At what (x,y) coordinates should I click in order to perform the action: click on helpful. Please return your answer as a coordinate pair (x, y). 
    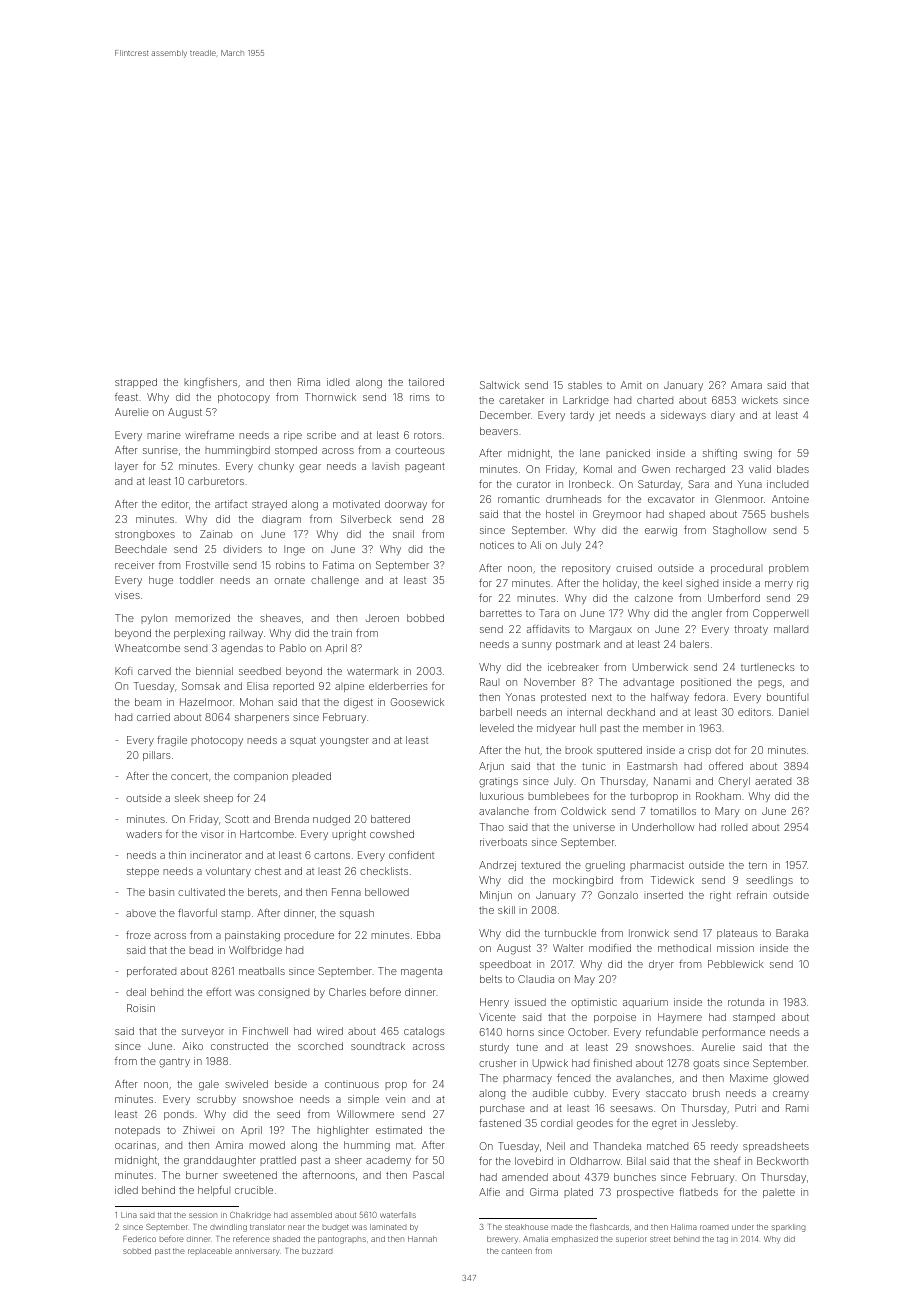
    Looking at the image, I should click on (214, 1191).
